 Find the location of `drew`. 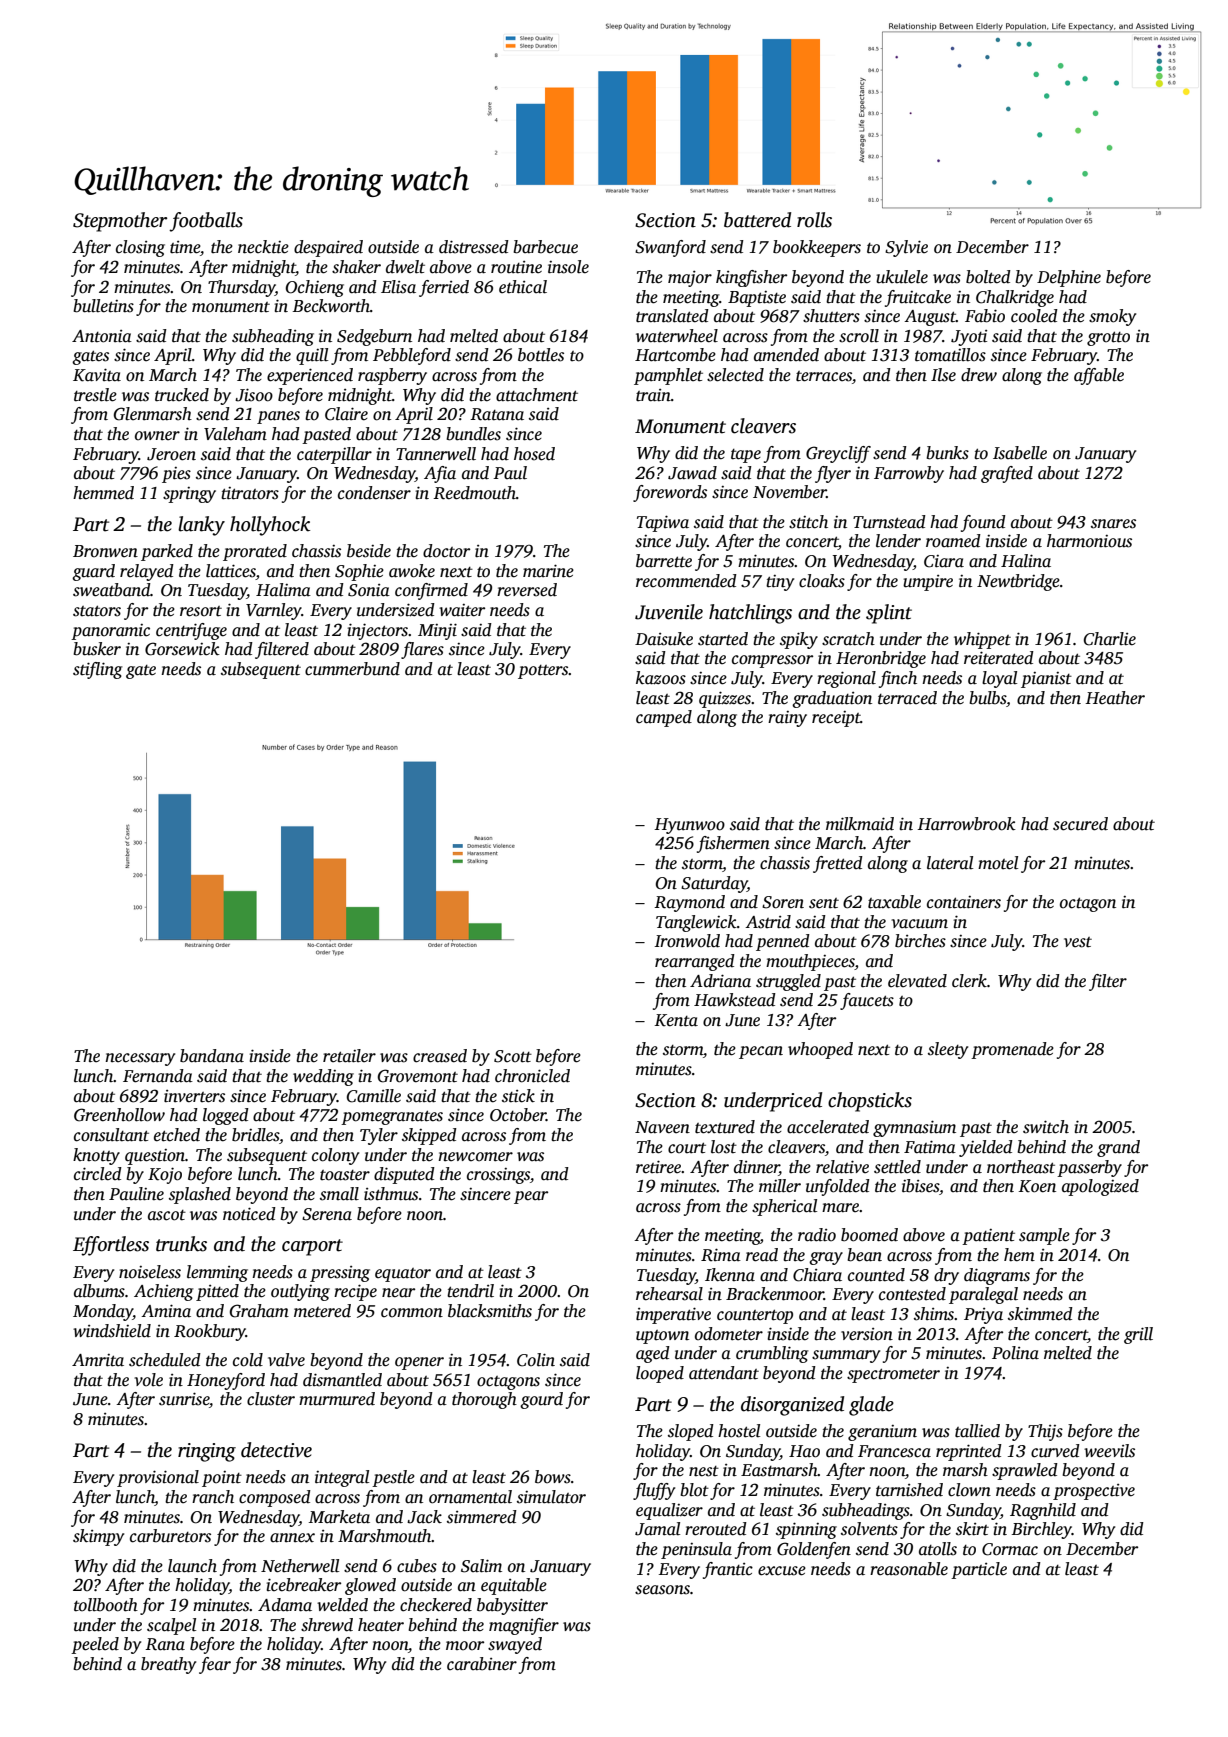

drew is located at coordinates (979, 375).
